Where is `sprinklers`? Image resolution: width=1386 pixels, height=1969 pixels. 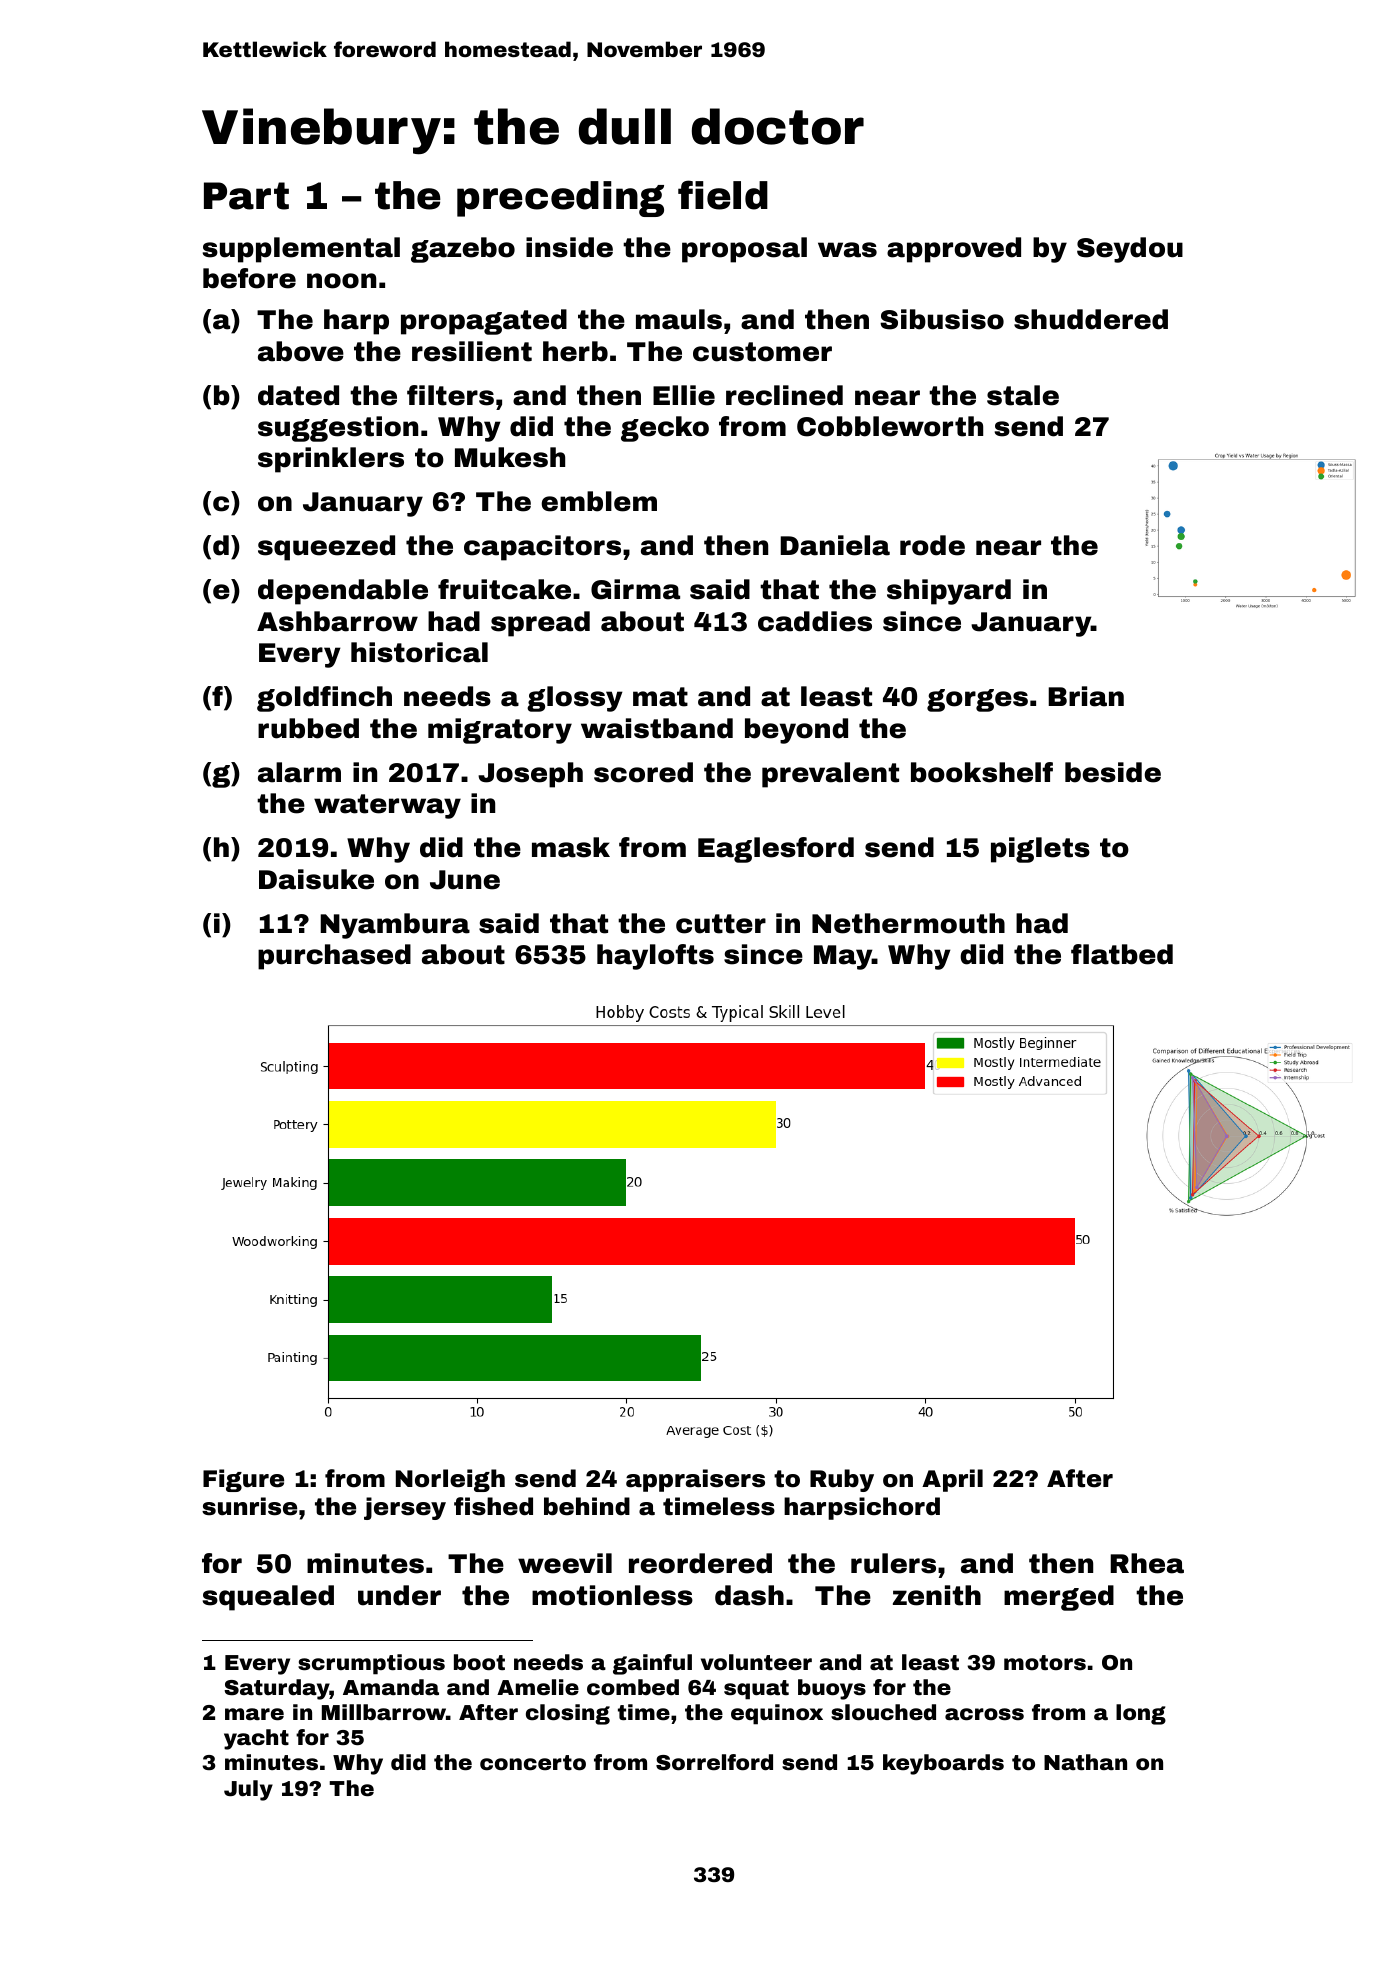 sprinklers is located at coordinates (331, 460).
